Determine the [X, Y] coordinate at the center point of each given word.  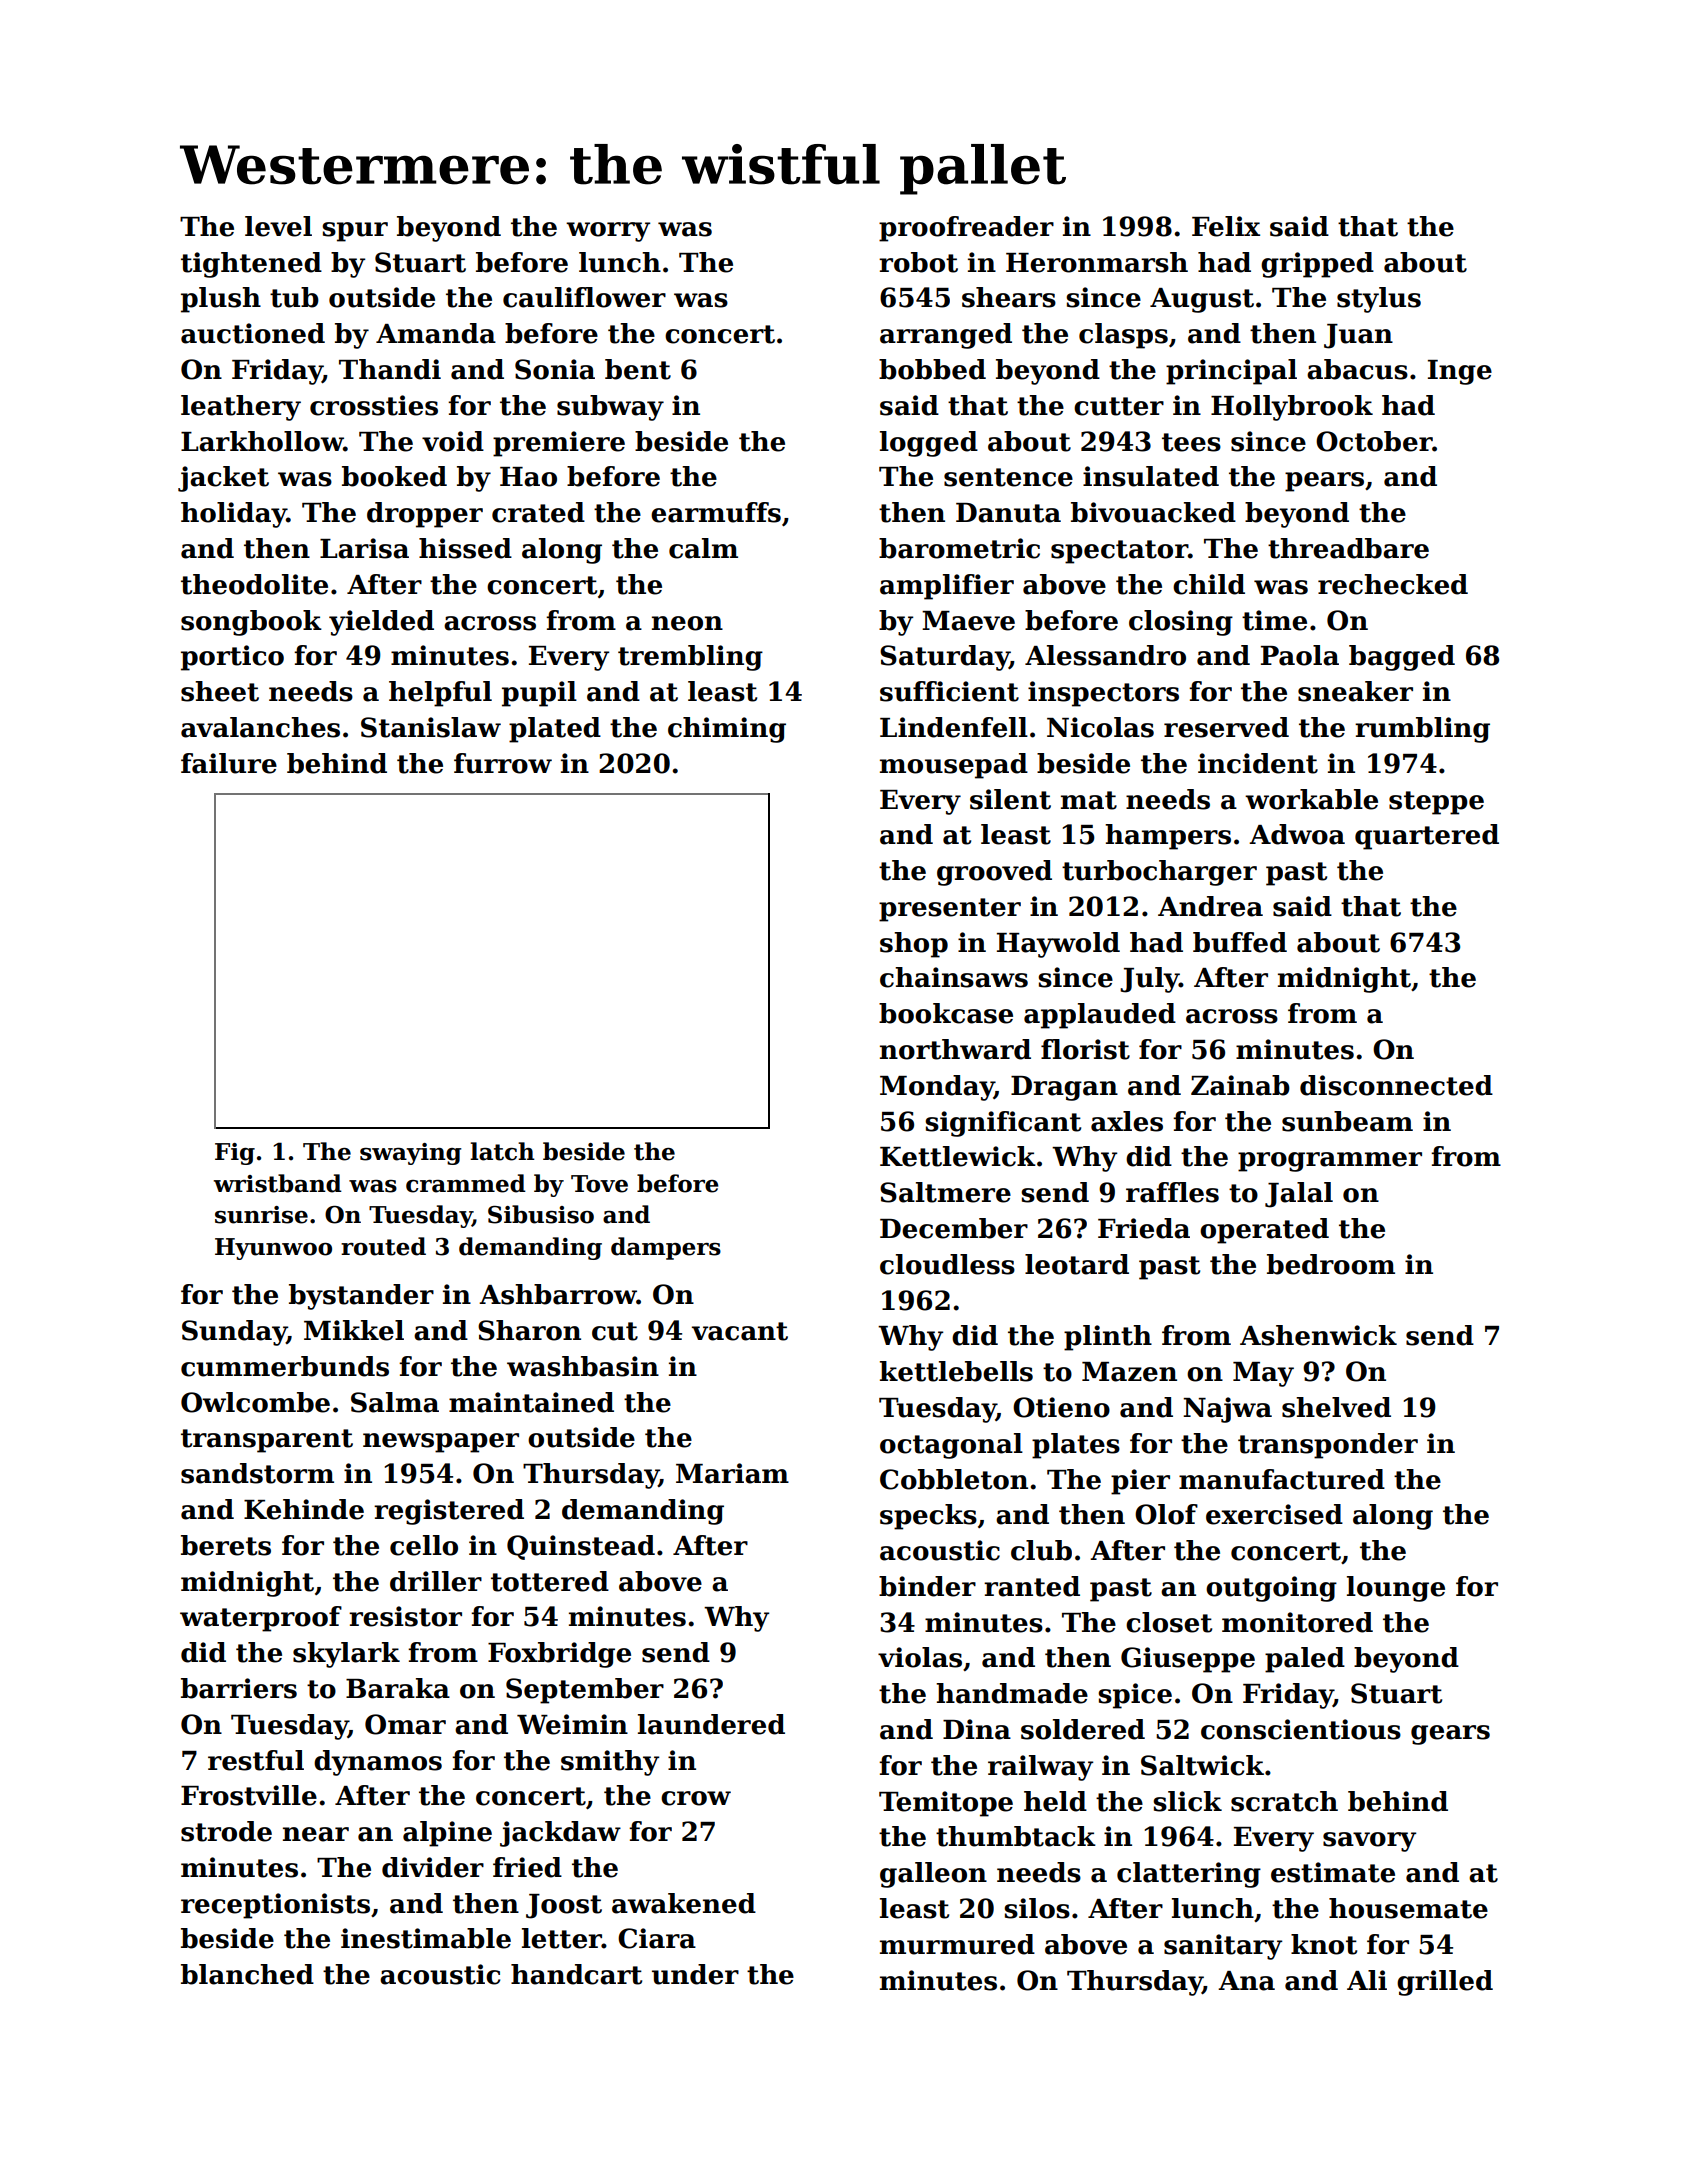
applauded [1100, 1016]
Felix [1226, 226]
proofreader [966, 229]
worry [608, 232]
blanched [247, 1974]
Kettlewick [958, 1156]
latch [502, 1151]
